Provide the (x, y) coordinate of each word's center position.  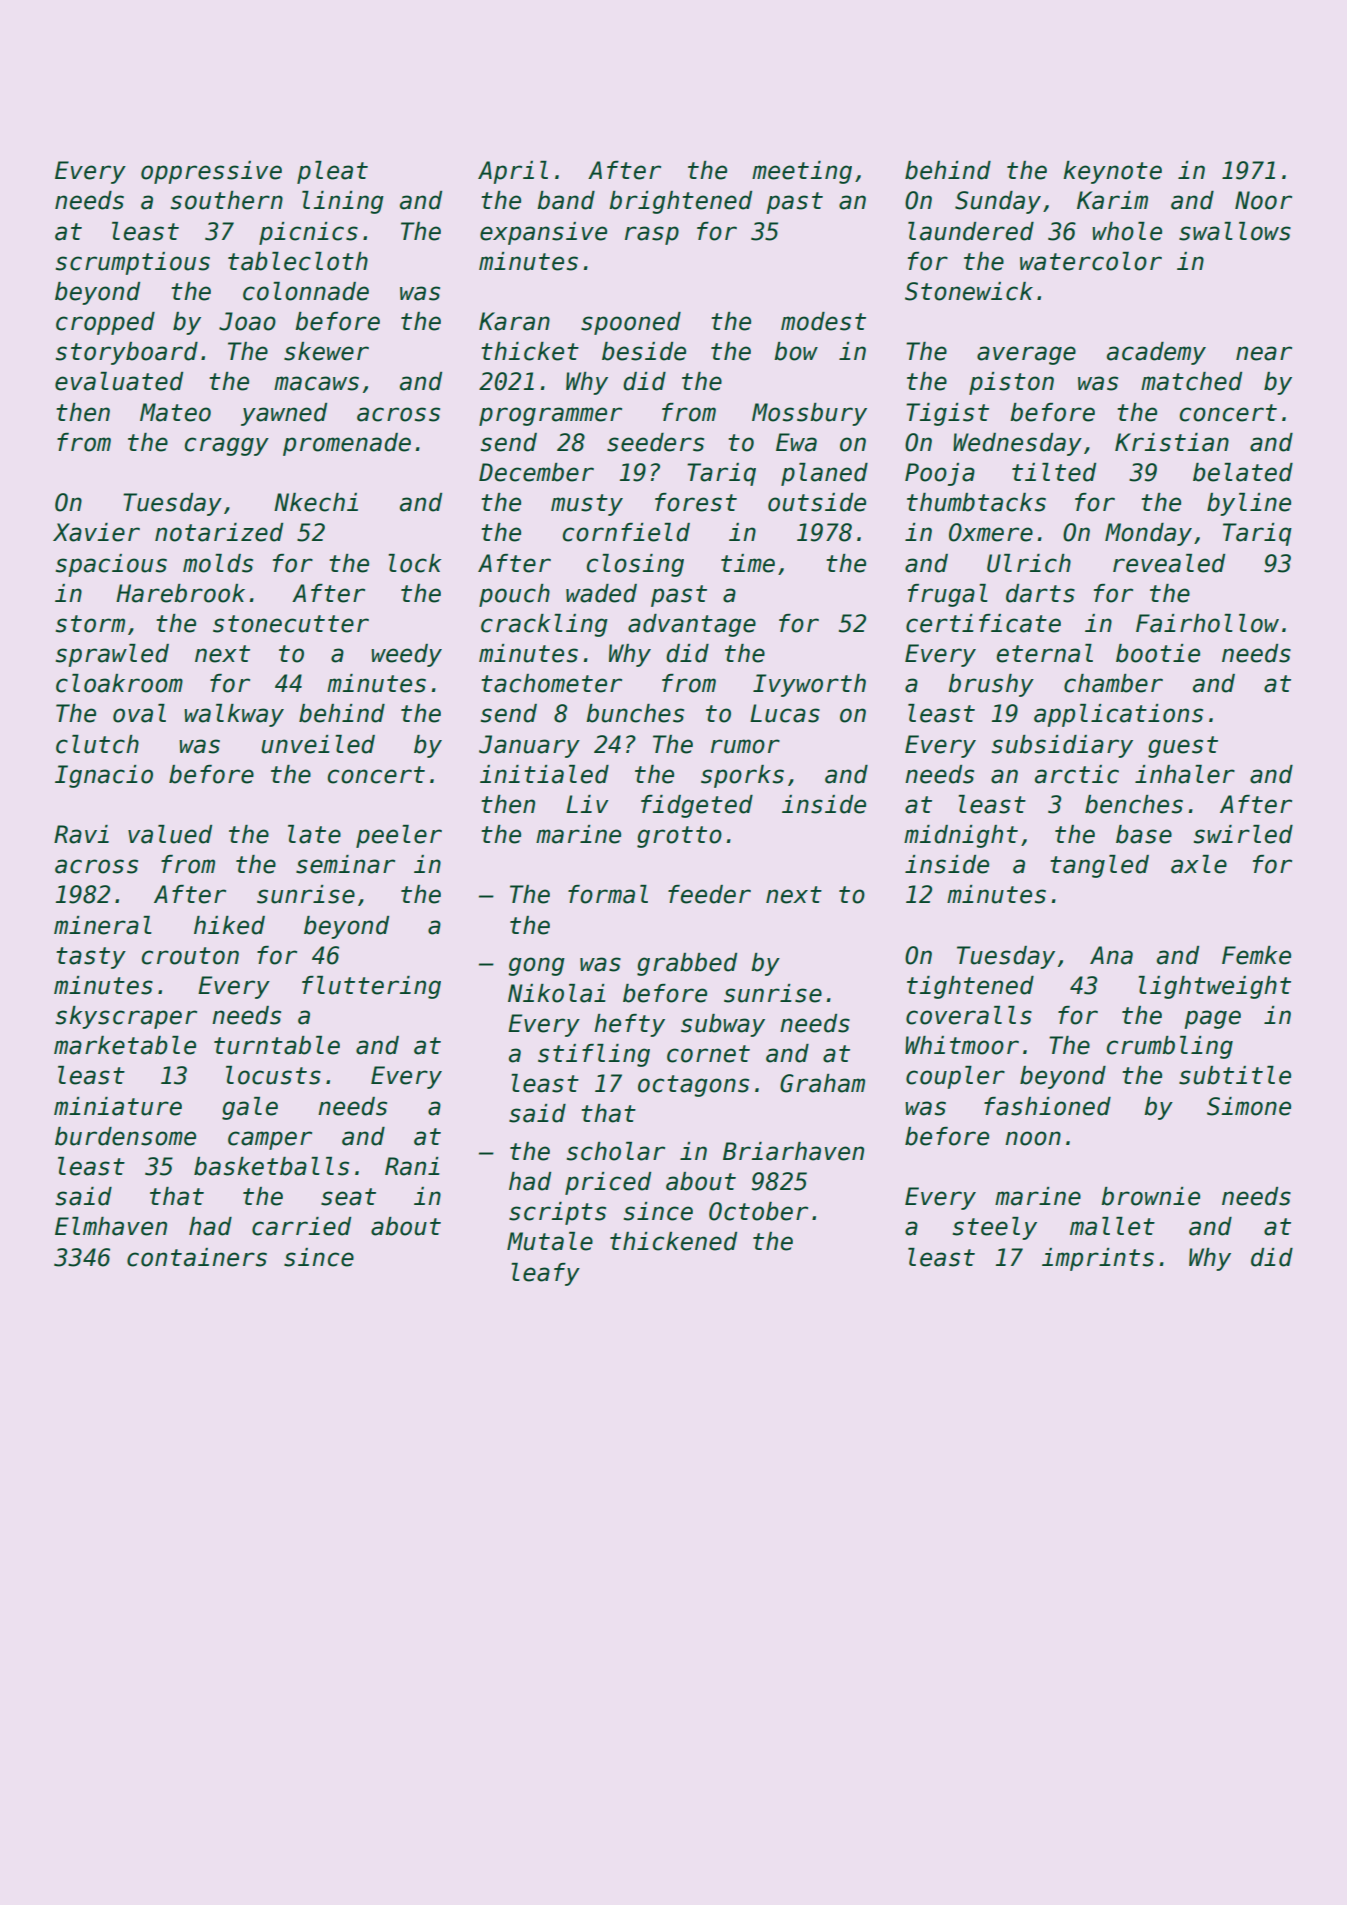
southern (227, 200)
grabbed (687, 964)
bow (796, 351)
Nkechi (316, 502)
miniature (118, 1106)
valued (170, 834)
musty (587, 505)
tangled (1099, 866)
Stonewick (969, 291)
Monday (1148, 534)
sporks (742, 776)
